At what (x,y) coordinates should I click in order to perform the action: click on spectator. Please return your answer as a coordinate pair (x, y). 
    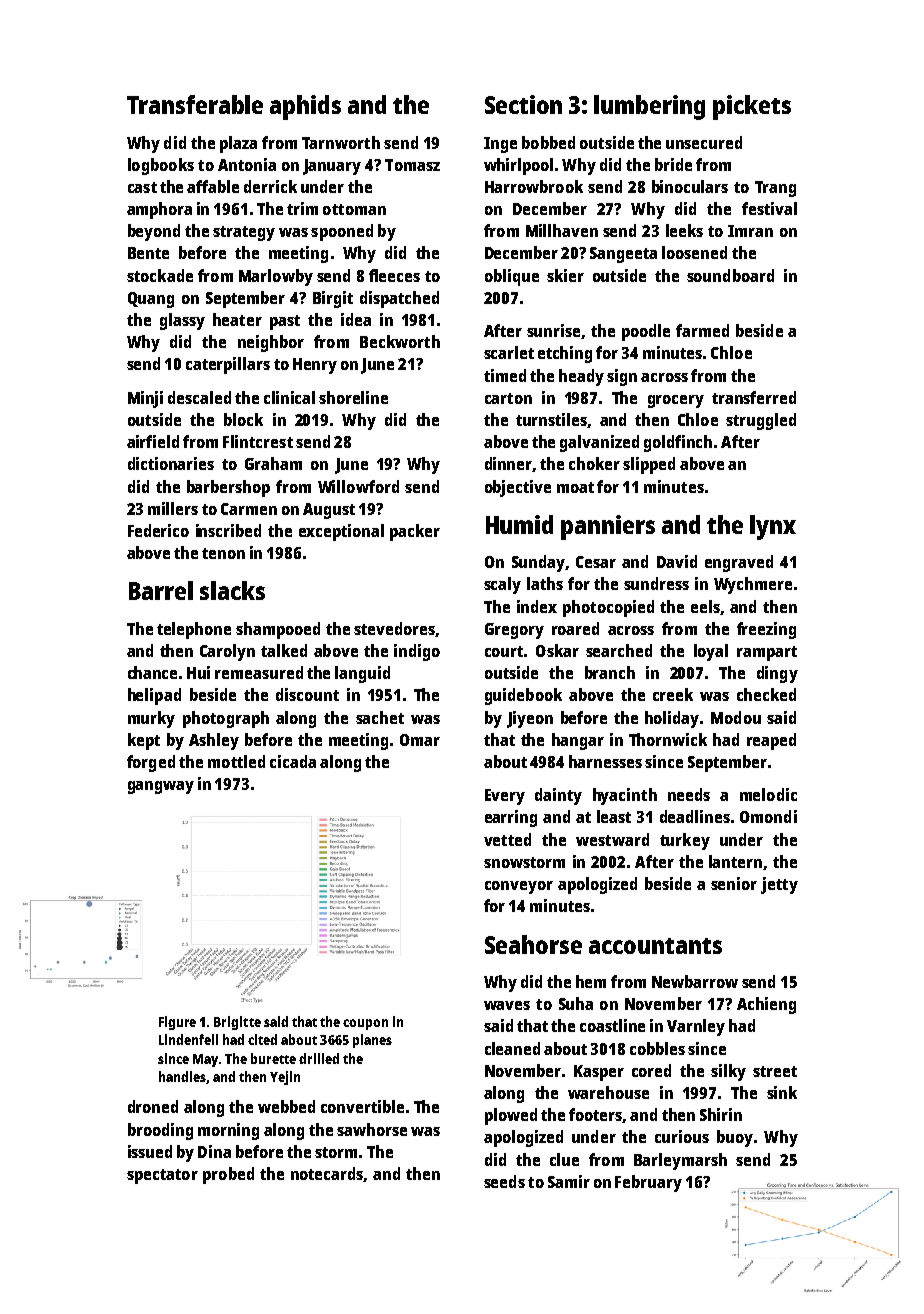
    Looking at the image, I should click on (162, 1176).
